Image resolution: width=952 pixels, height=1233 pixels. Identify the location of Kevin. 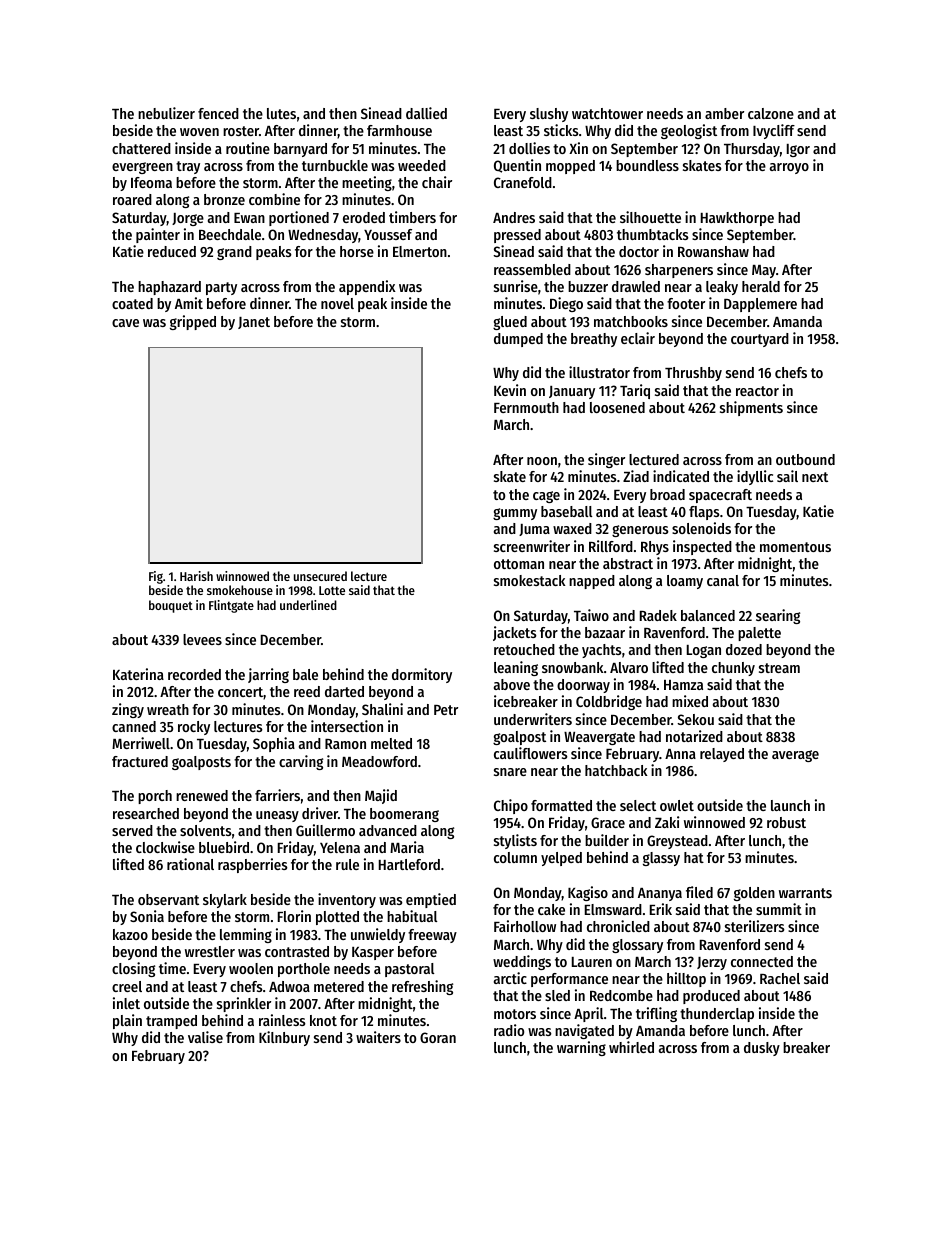
(510, 390).
